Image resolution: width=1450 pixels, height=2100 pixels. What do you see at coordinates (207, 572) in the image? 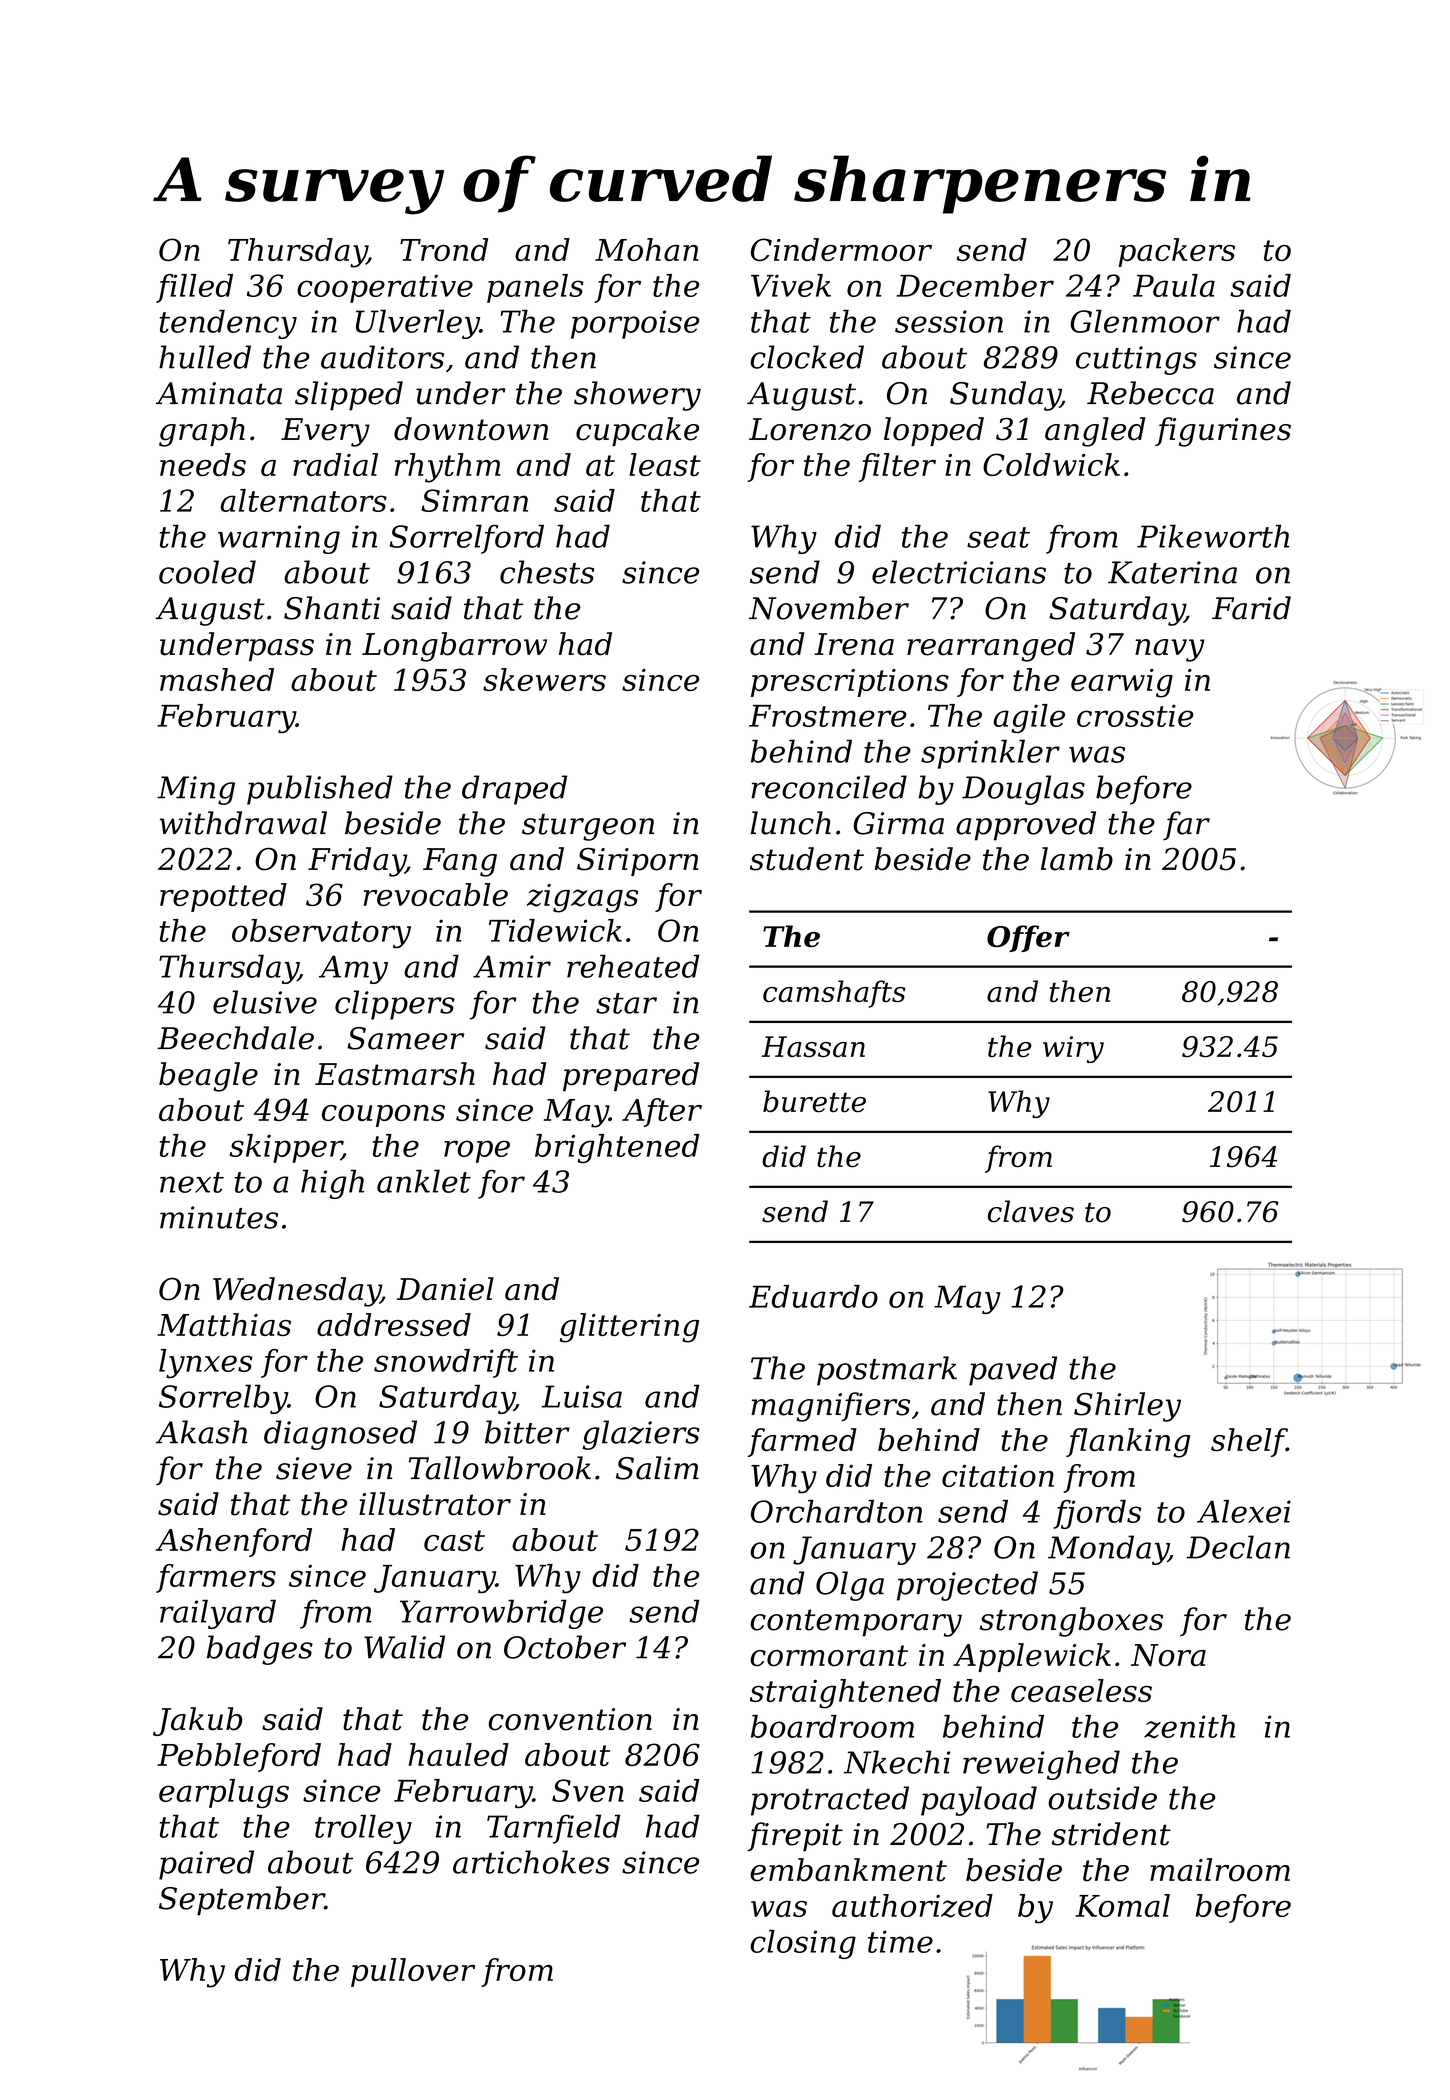
I see `cooled` at bounding box center [207, 572].
